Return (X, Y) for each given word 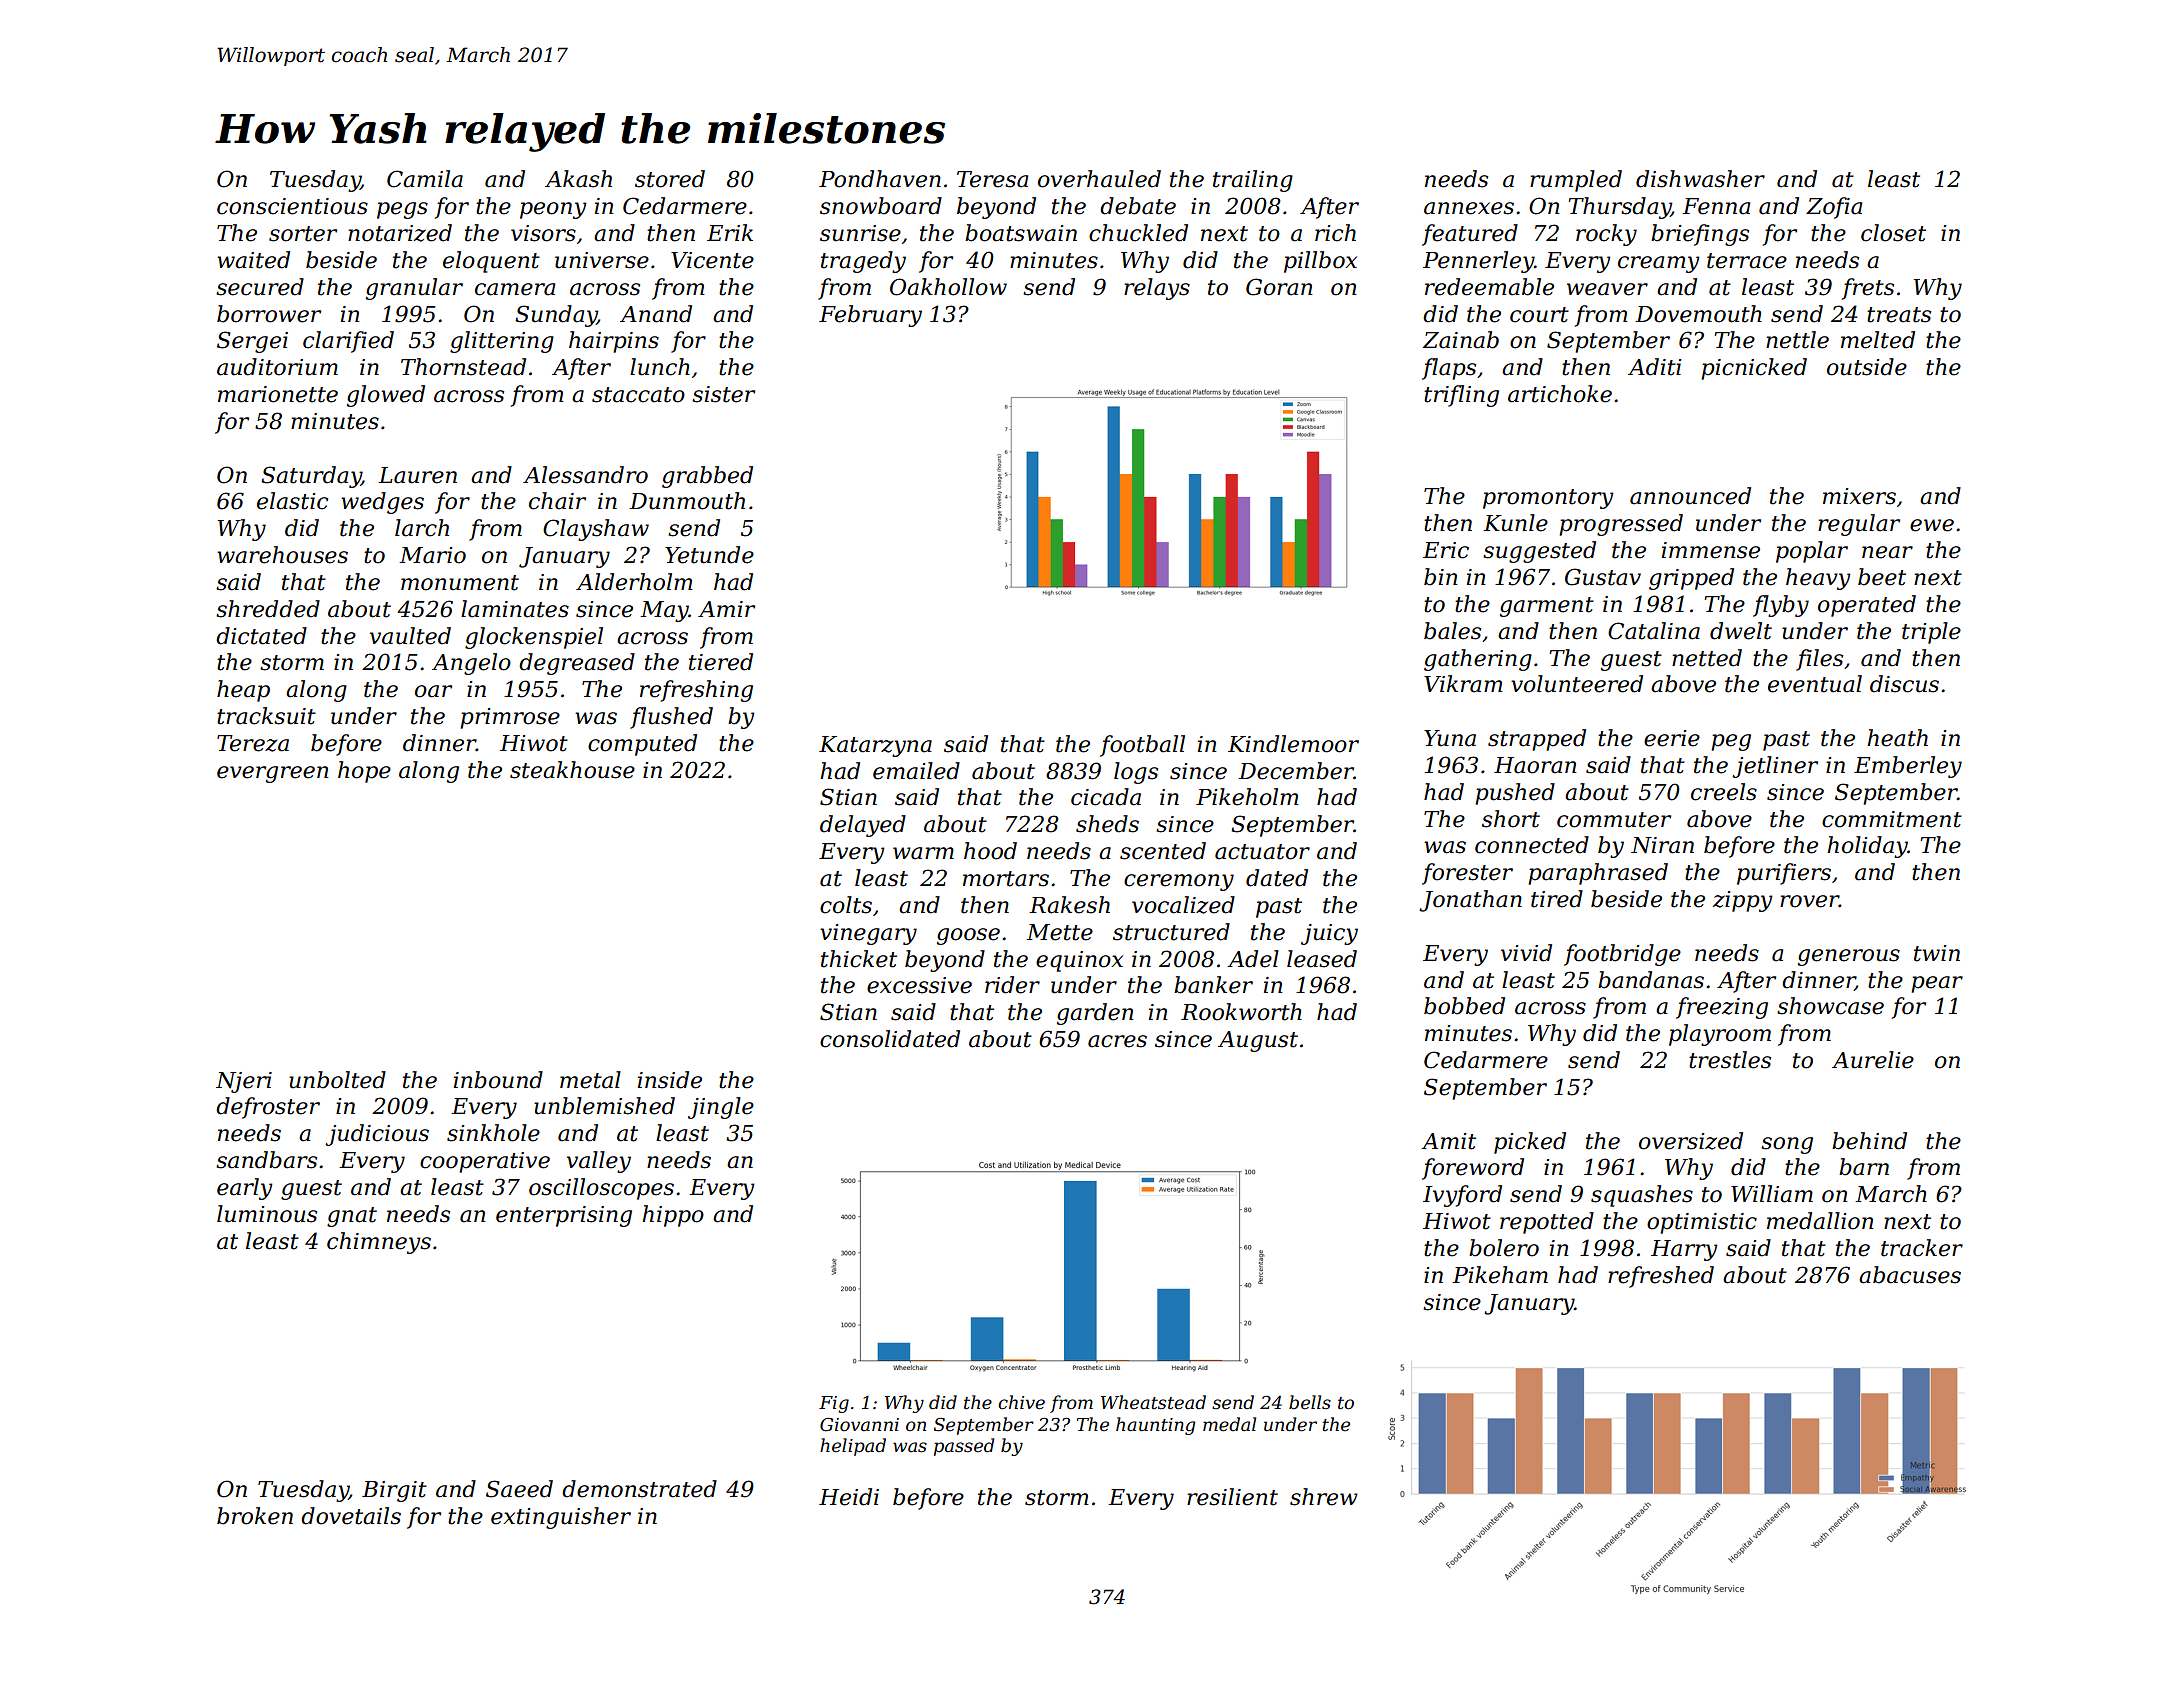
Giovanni (859, 1425)
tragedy (863, 262)
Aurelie (1873, 1060)
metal (590, 1080)
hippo (673, 1216)
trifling (1461, 396)
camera (515, 289)
